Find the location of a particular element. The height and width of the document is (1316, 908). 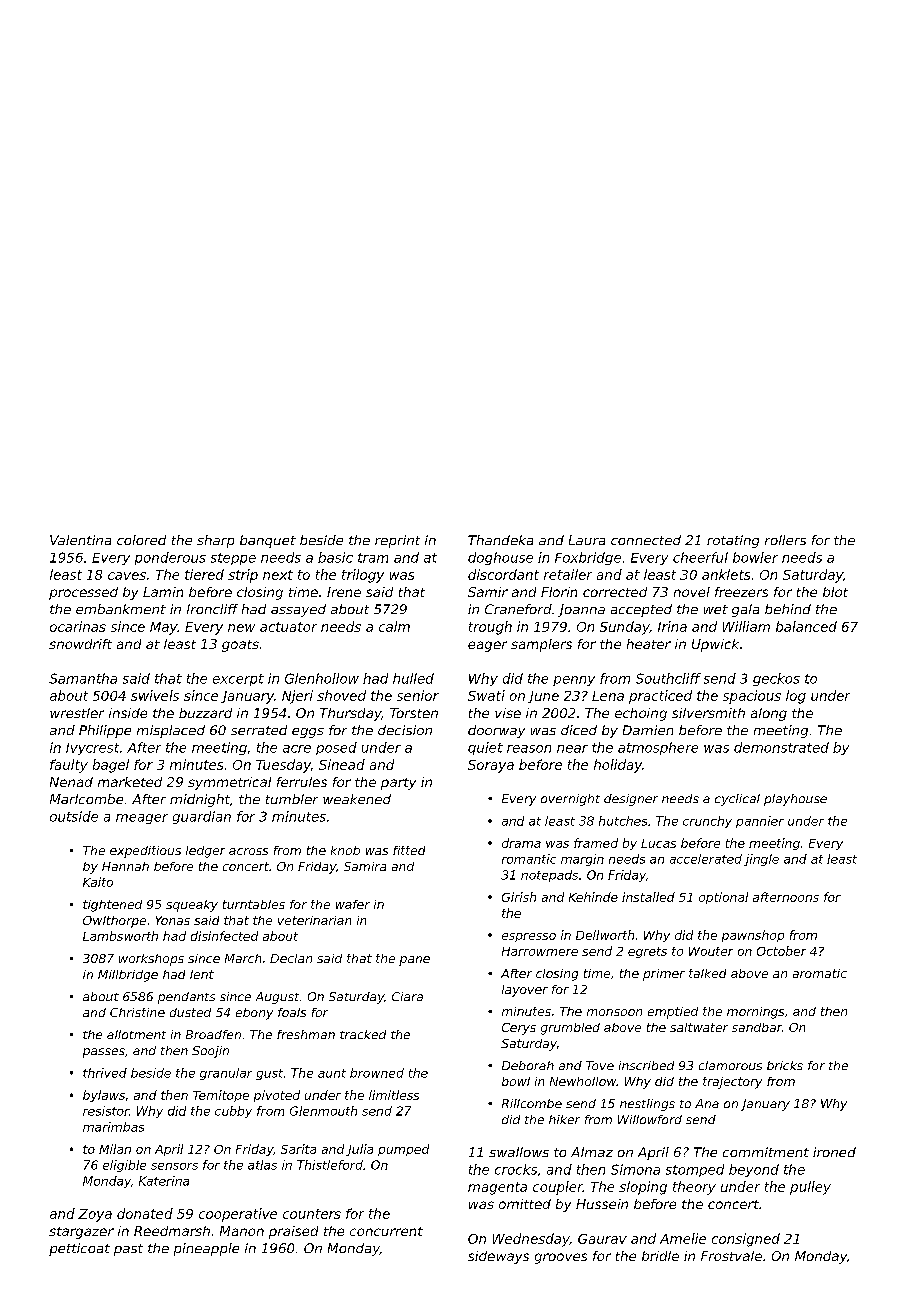

Reedmarsh is located at coordinates (172, 1231).
